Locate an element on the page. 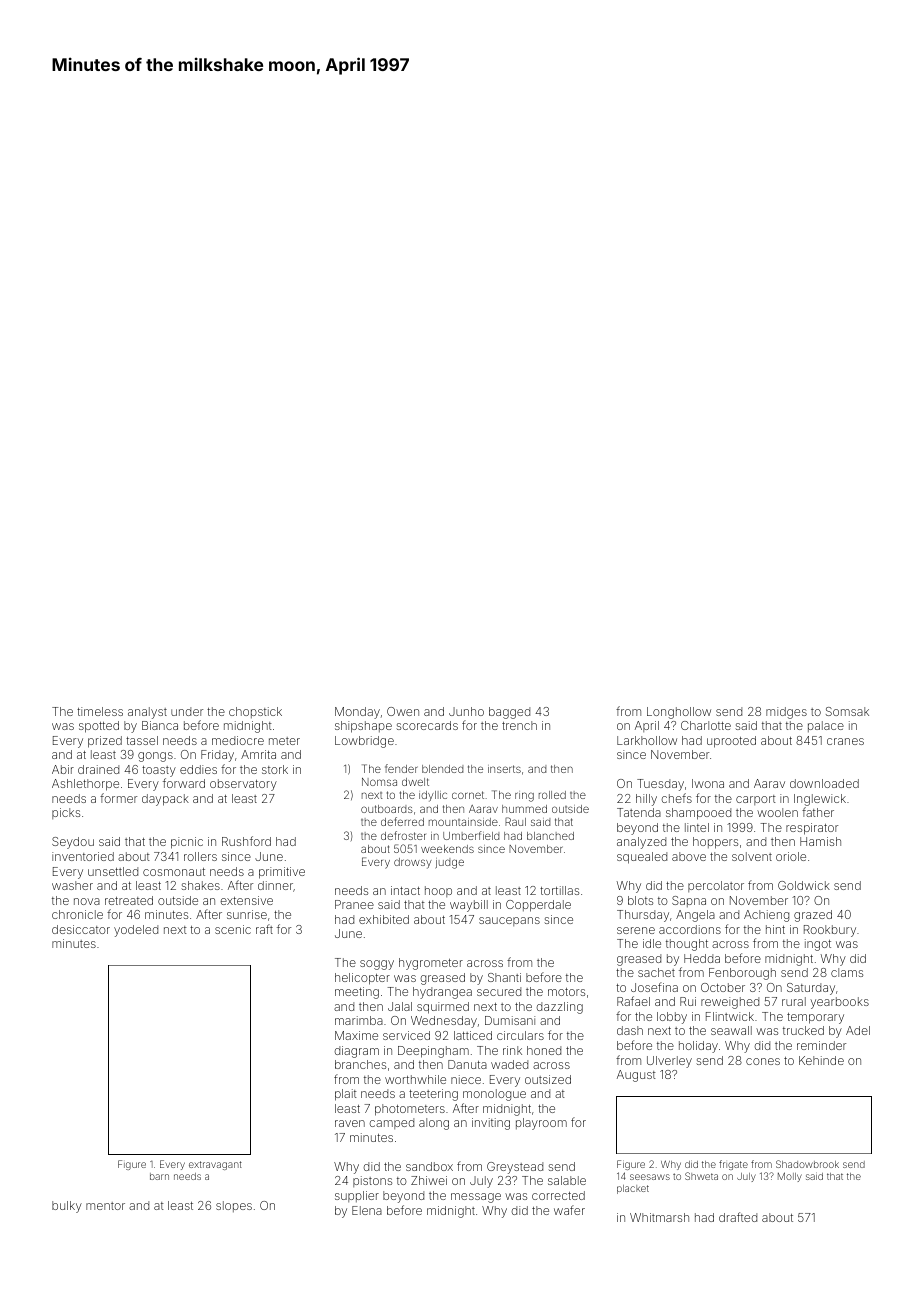 The image size is (924, 1308). saucepans is located at coordinates (509, 921).
